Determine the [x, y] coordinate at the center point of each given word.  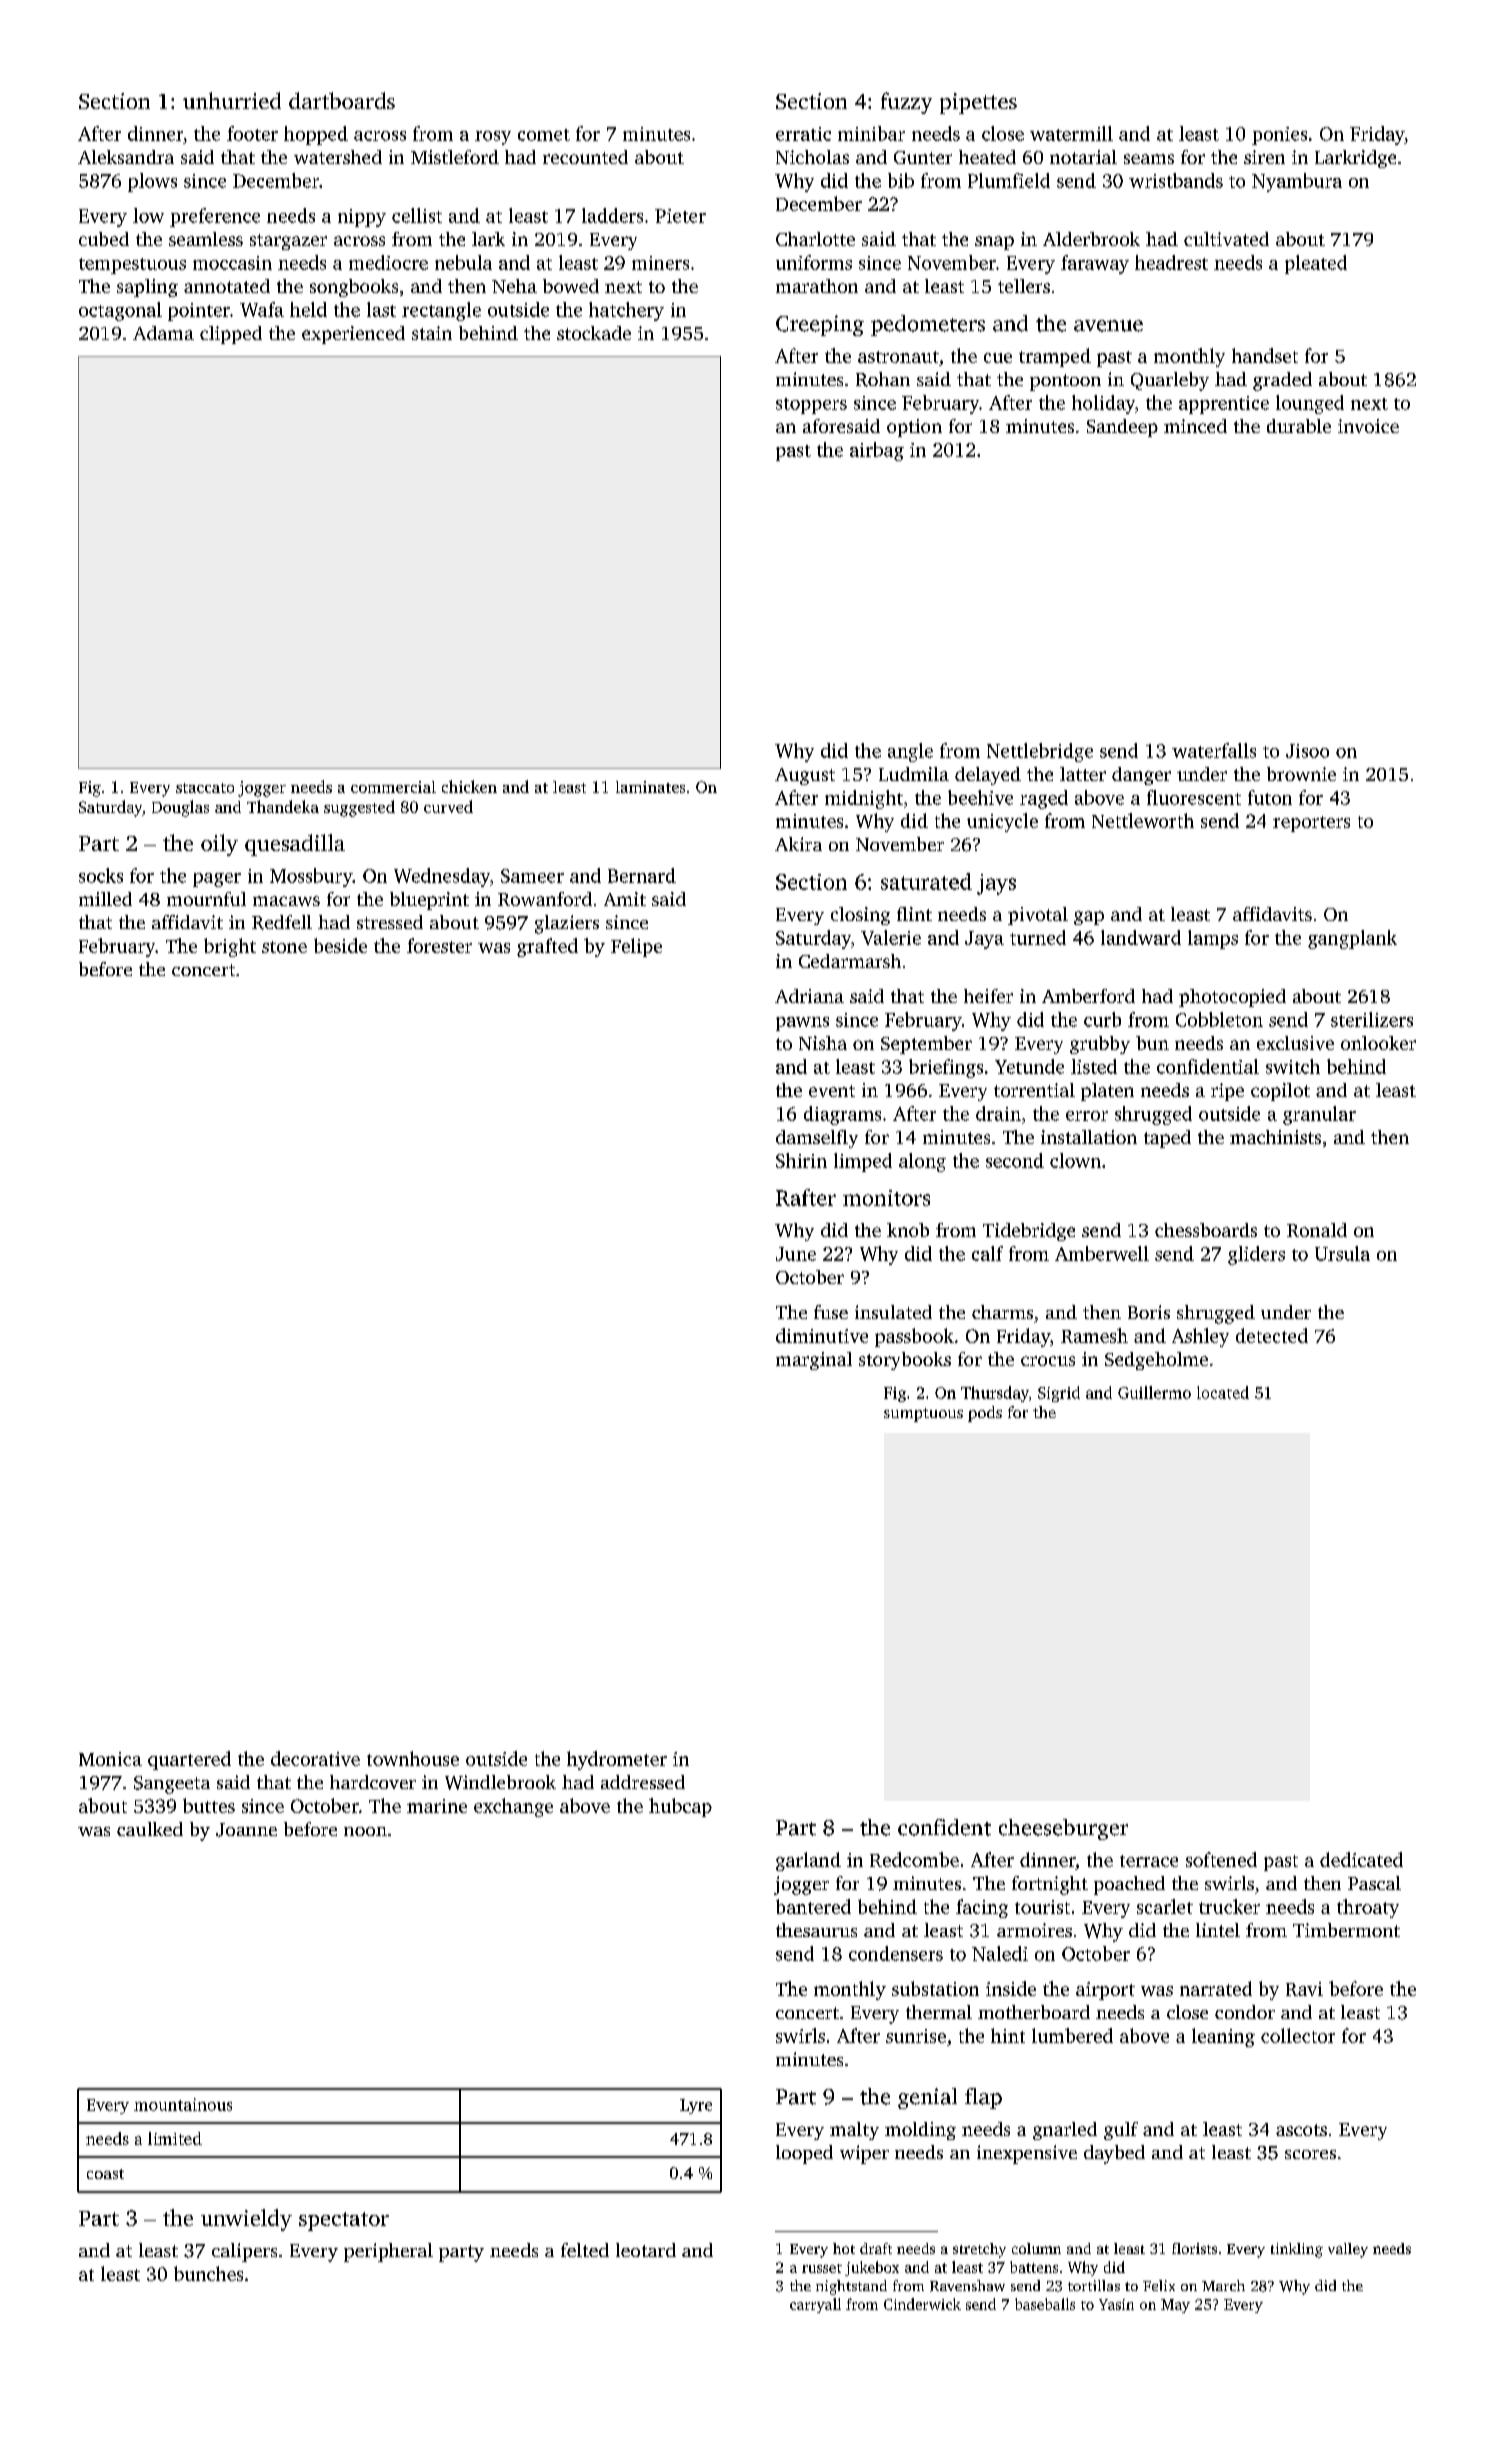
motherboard [1034, 2012]
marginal [814, 1361]
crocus [1048, 1361]
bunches [208, 2273]
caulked [150, 1829]
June [796, 1254]
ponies [1279, 136]
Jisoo [1307, 751]
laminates [650, 787]
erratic [803, 134]
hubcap [680, 1807]
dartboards [342, 100]
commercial [393, 787]
